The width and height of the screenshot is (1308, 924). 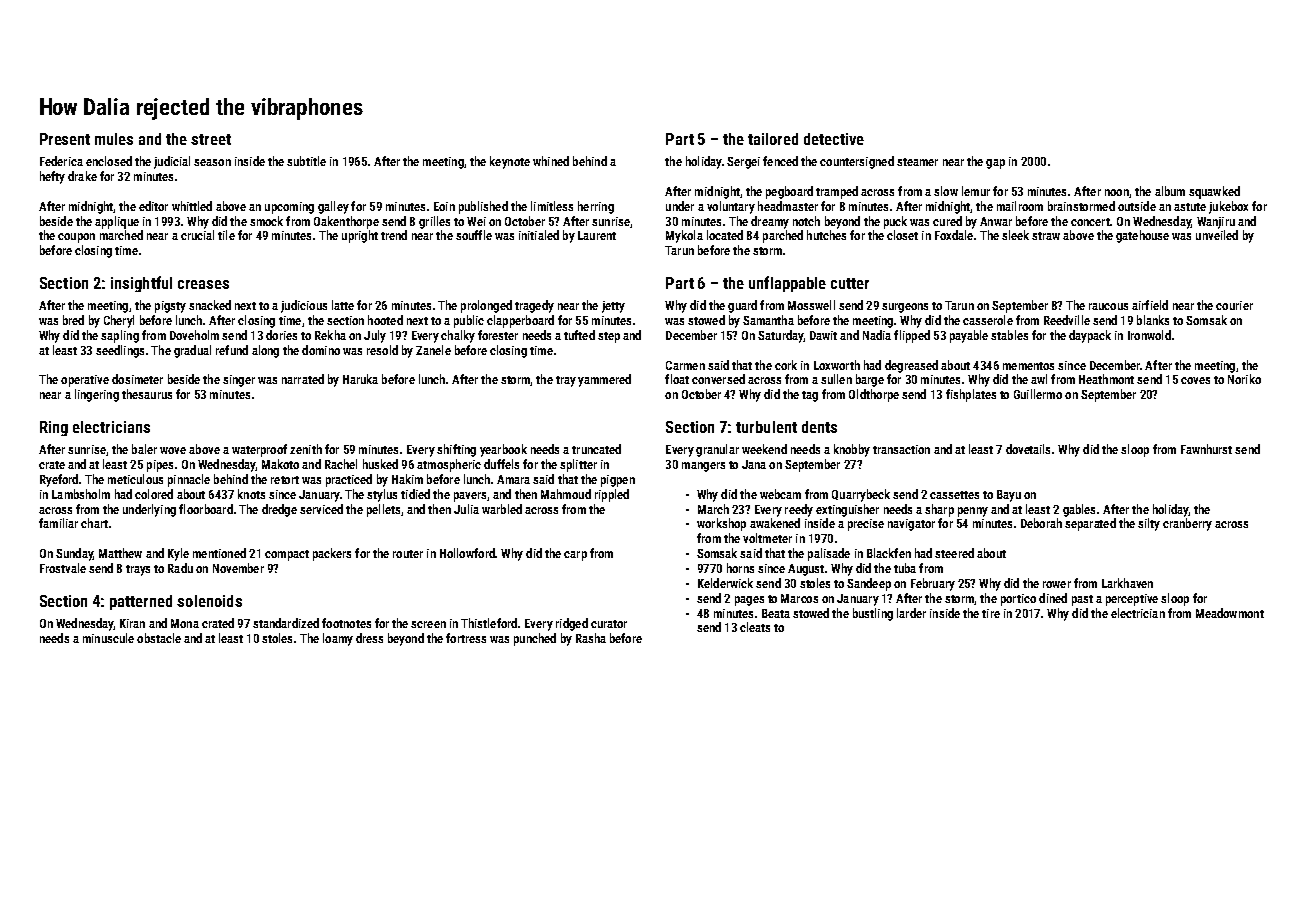 What do you see at coordinates (834, 139) in the screenshot?
I see `detective` at bounding box center [834, 139].
